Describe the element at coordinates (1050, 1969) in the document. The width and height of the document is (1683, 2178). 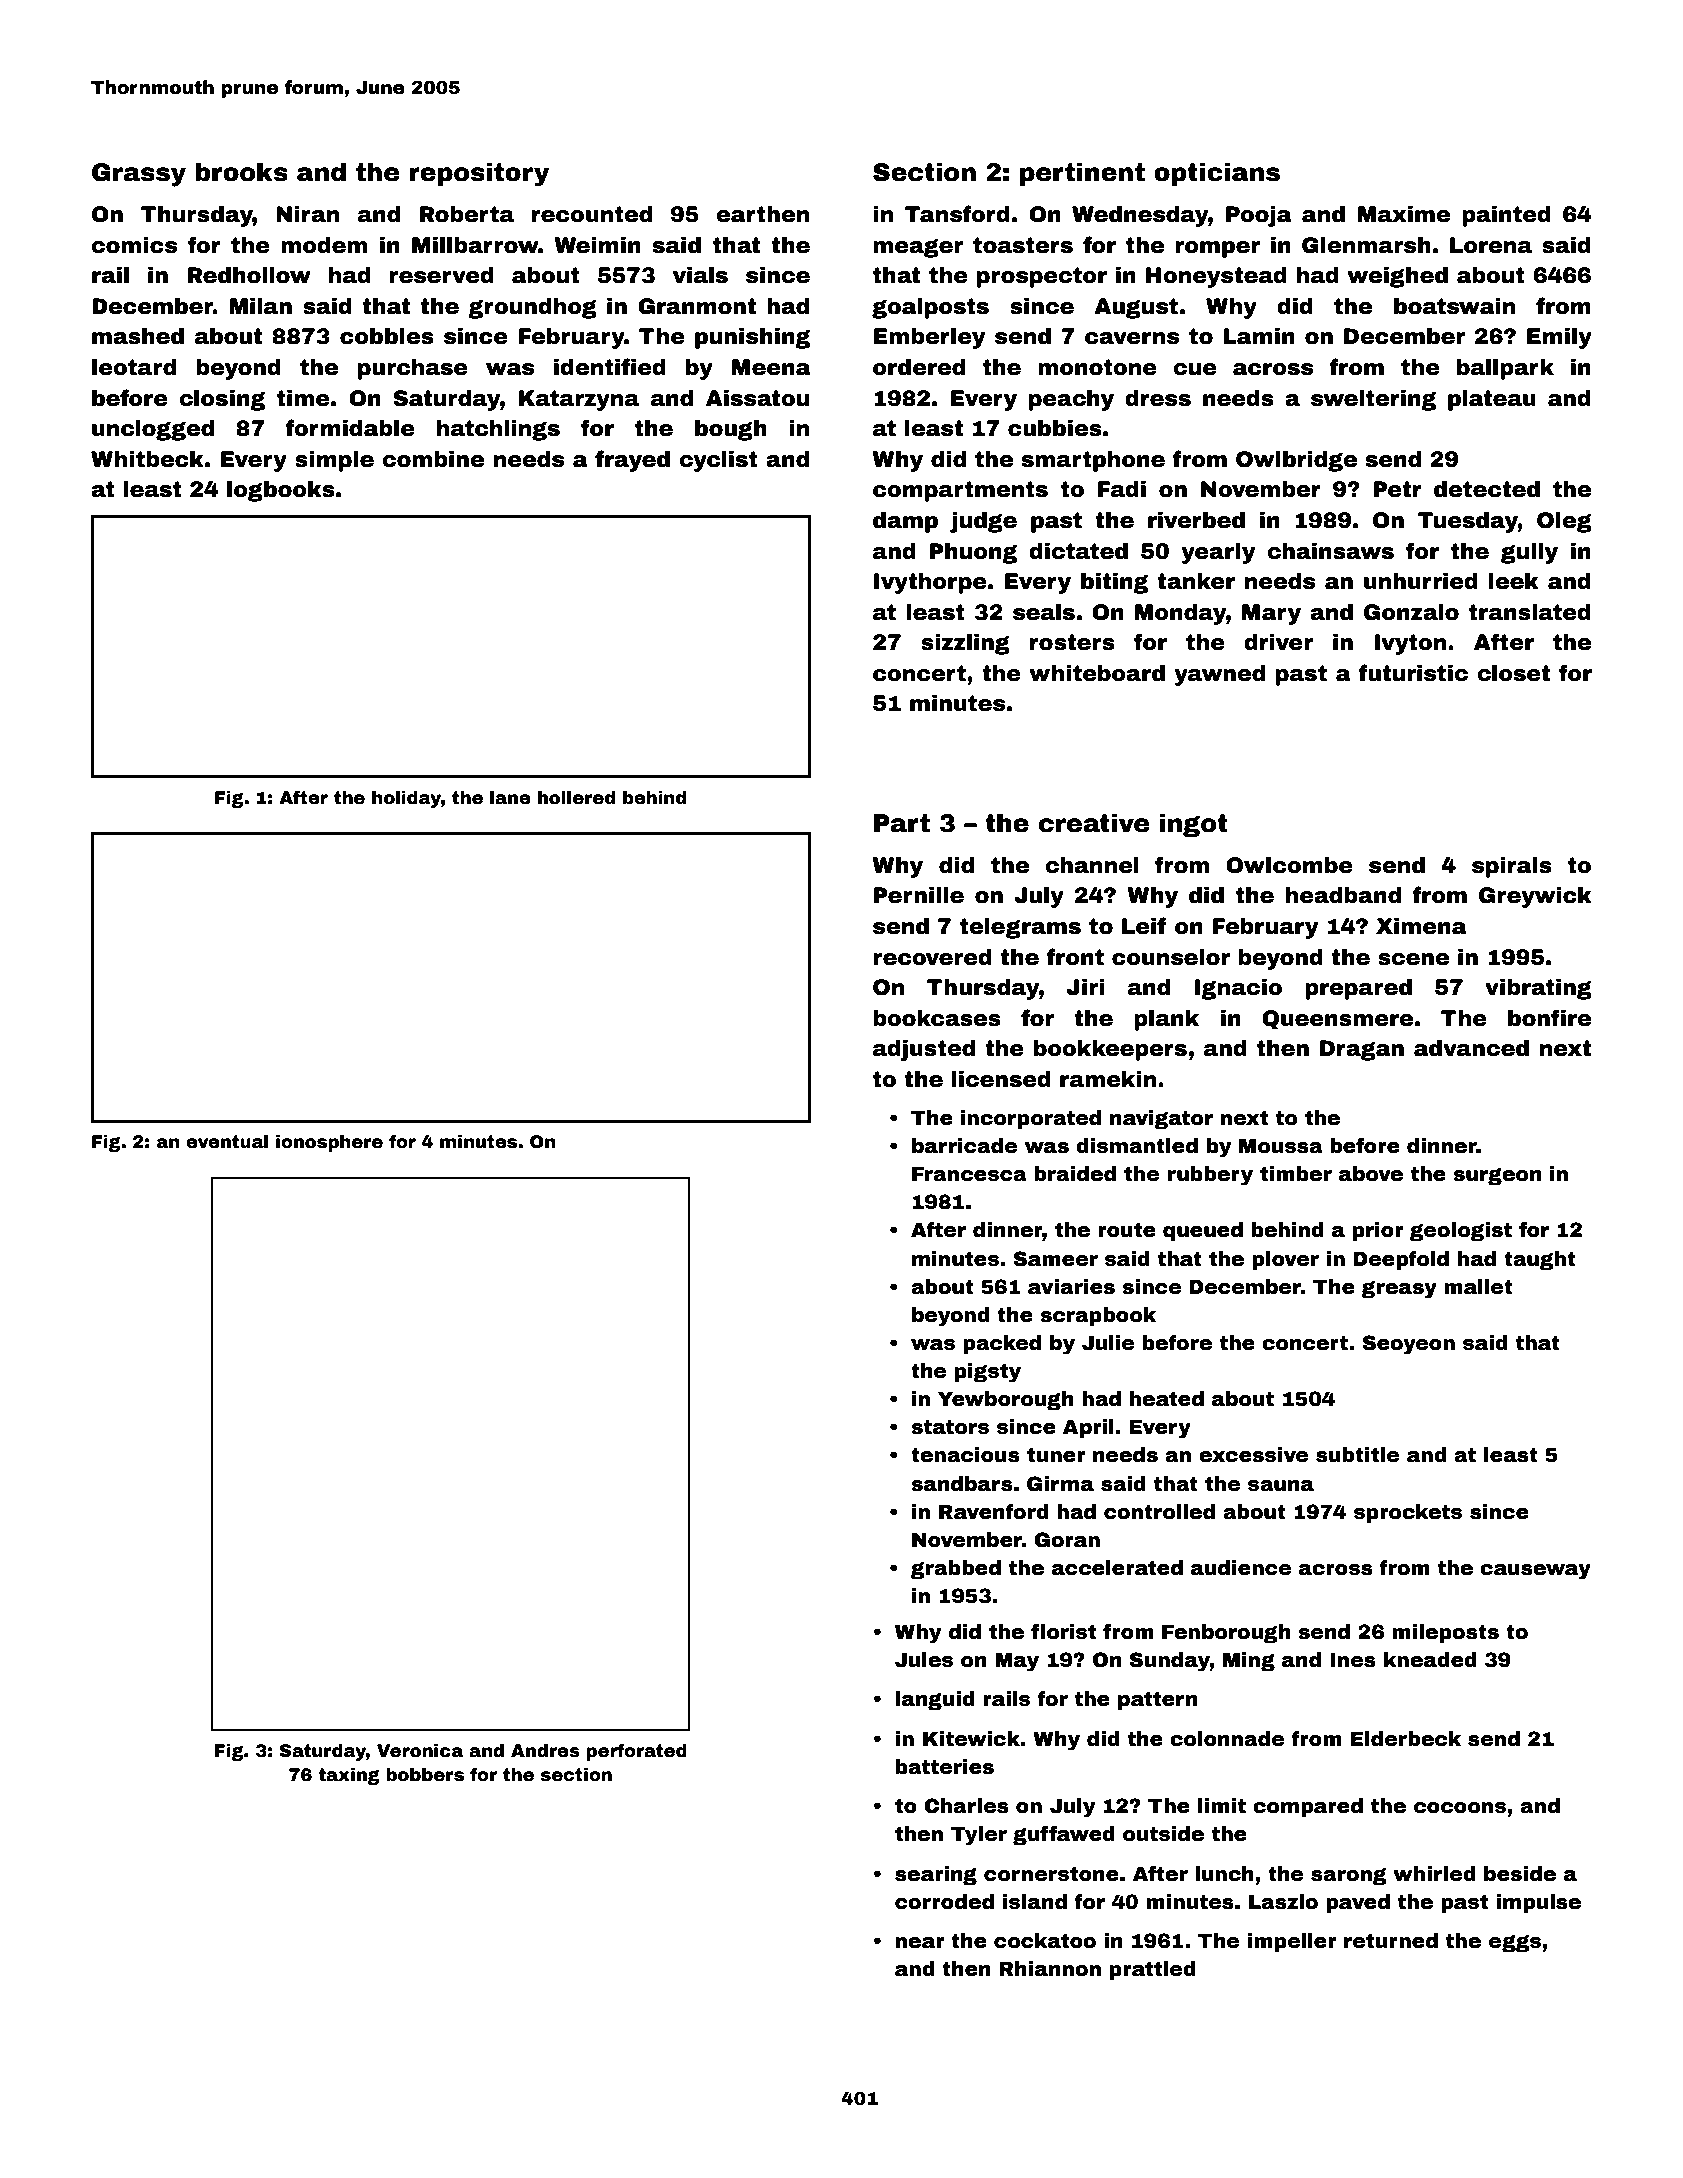
I see `Rhiannon` at that location.
